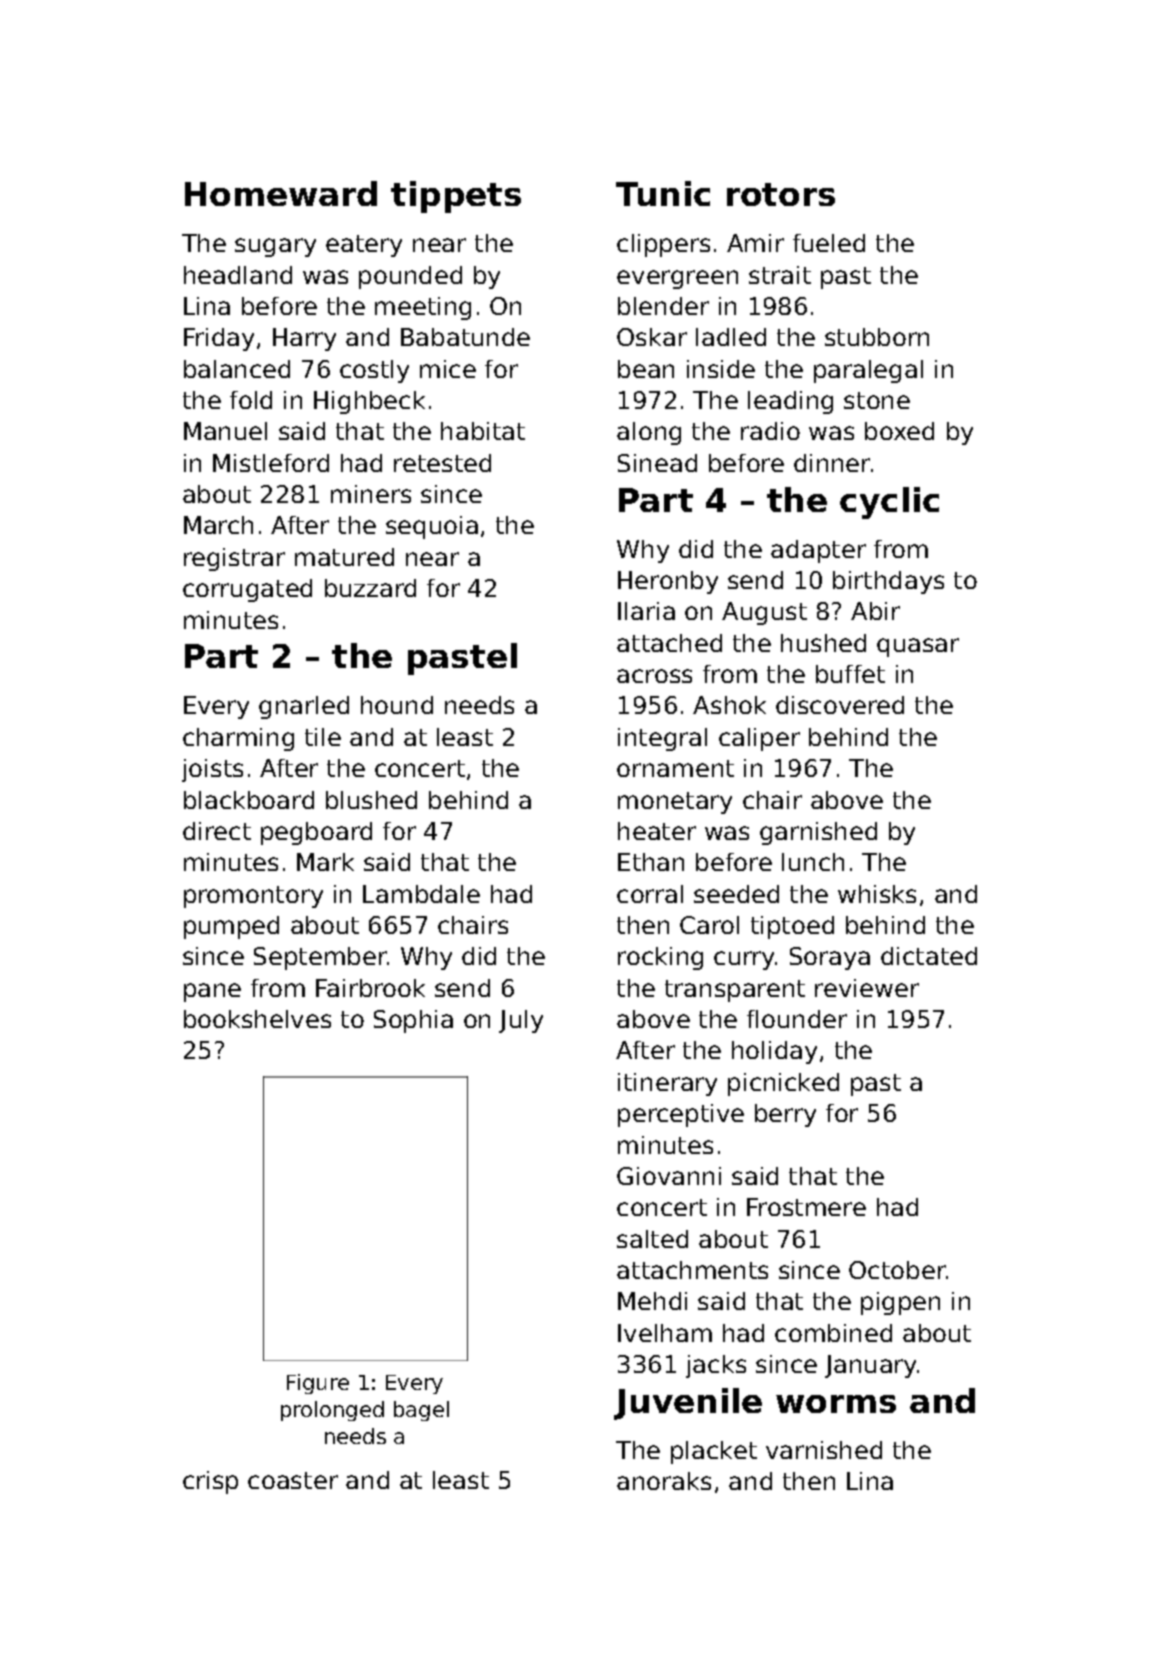  I want to click on Lambdale, so click(421, 894).
